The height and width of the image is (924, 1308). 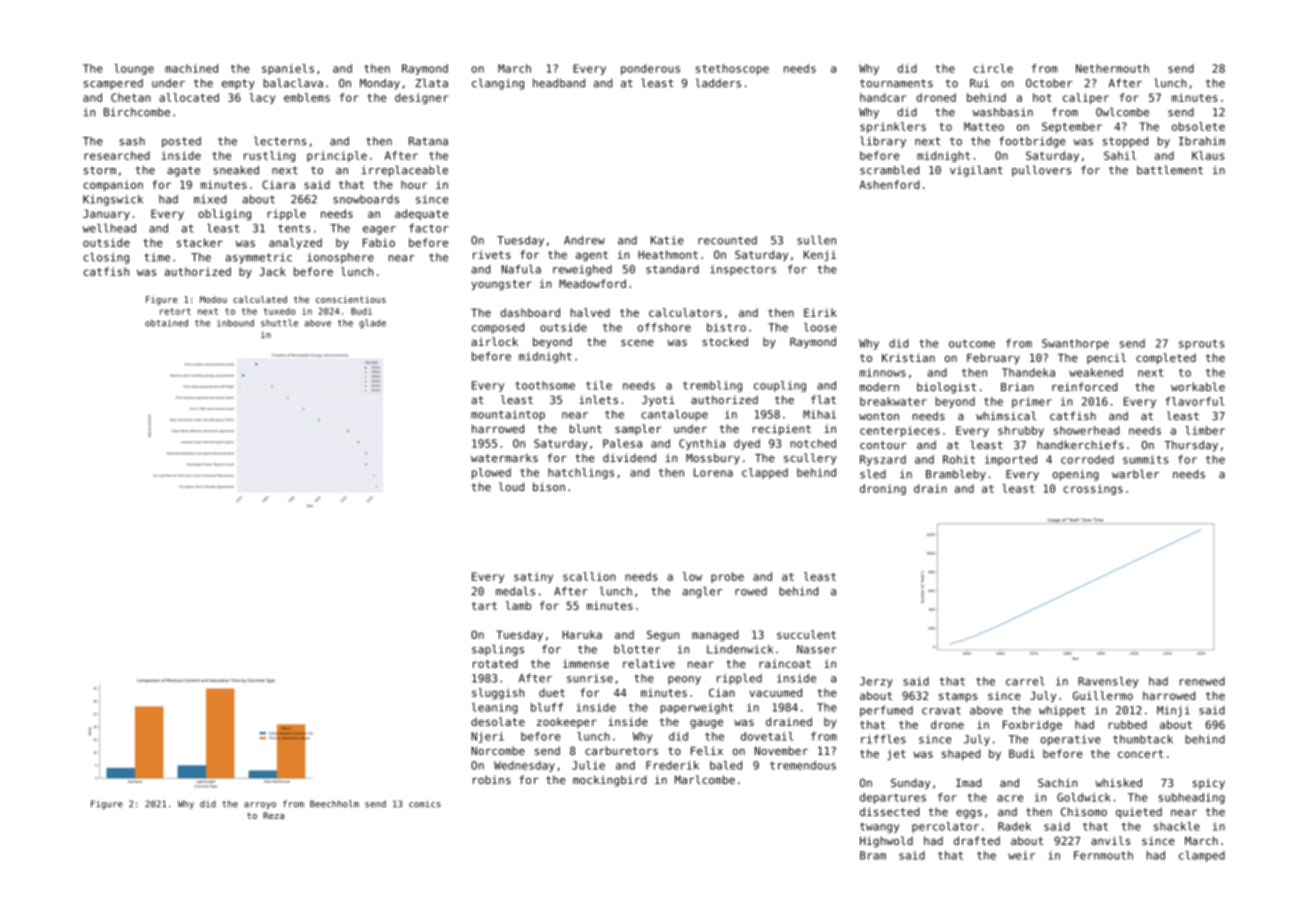 I want to click on Reza, so click(x=273, y=815).
